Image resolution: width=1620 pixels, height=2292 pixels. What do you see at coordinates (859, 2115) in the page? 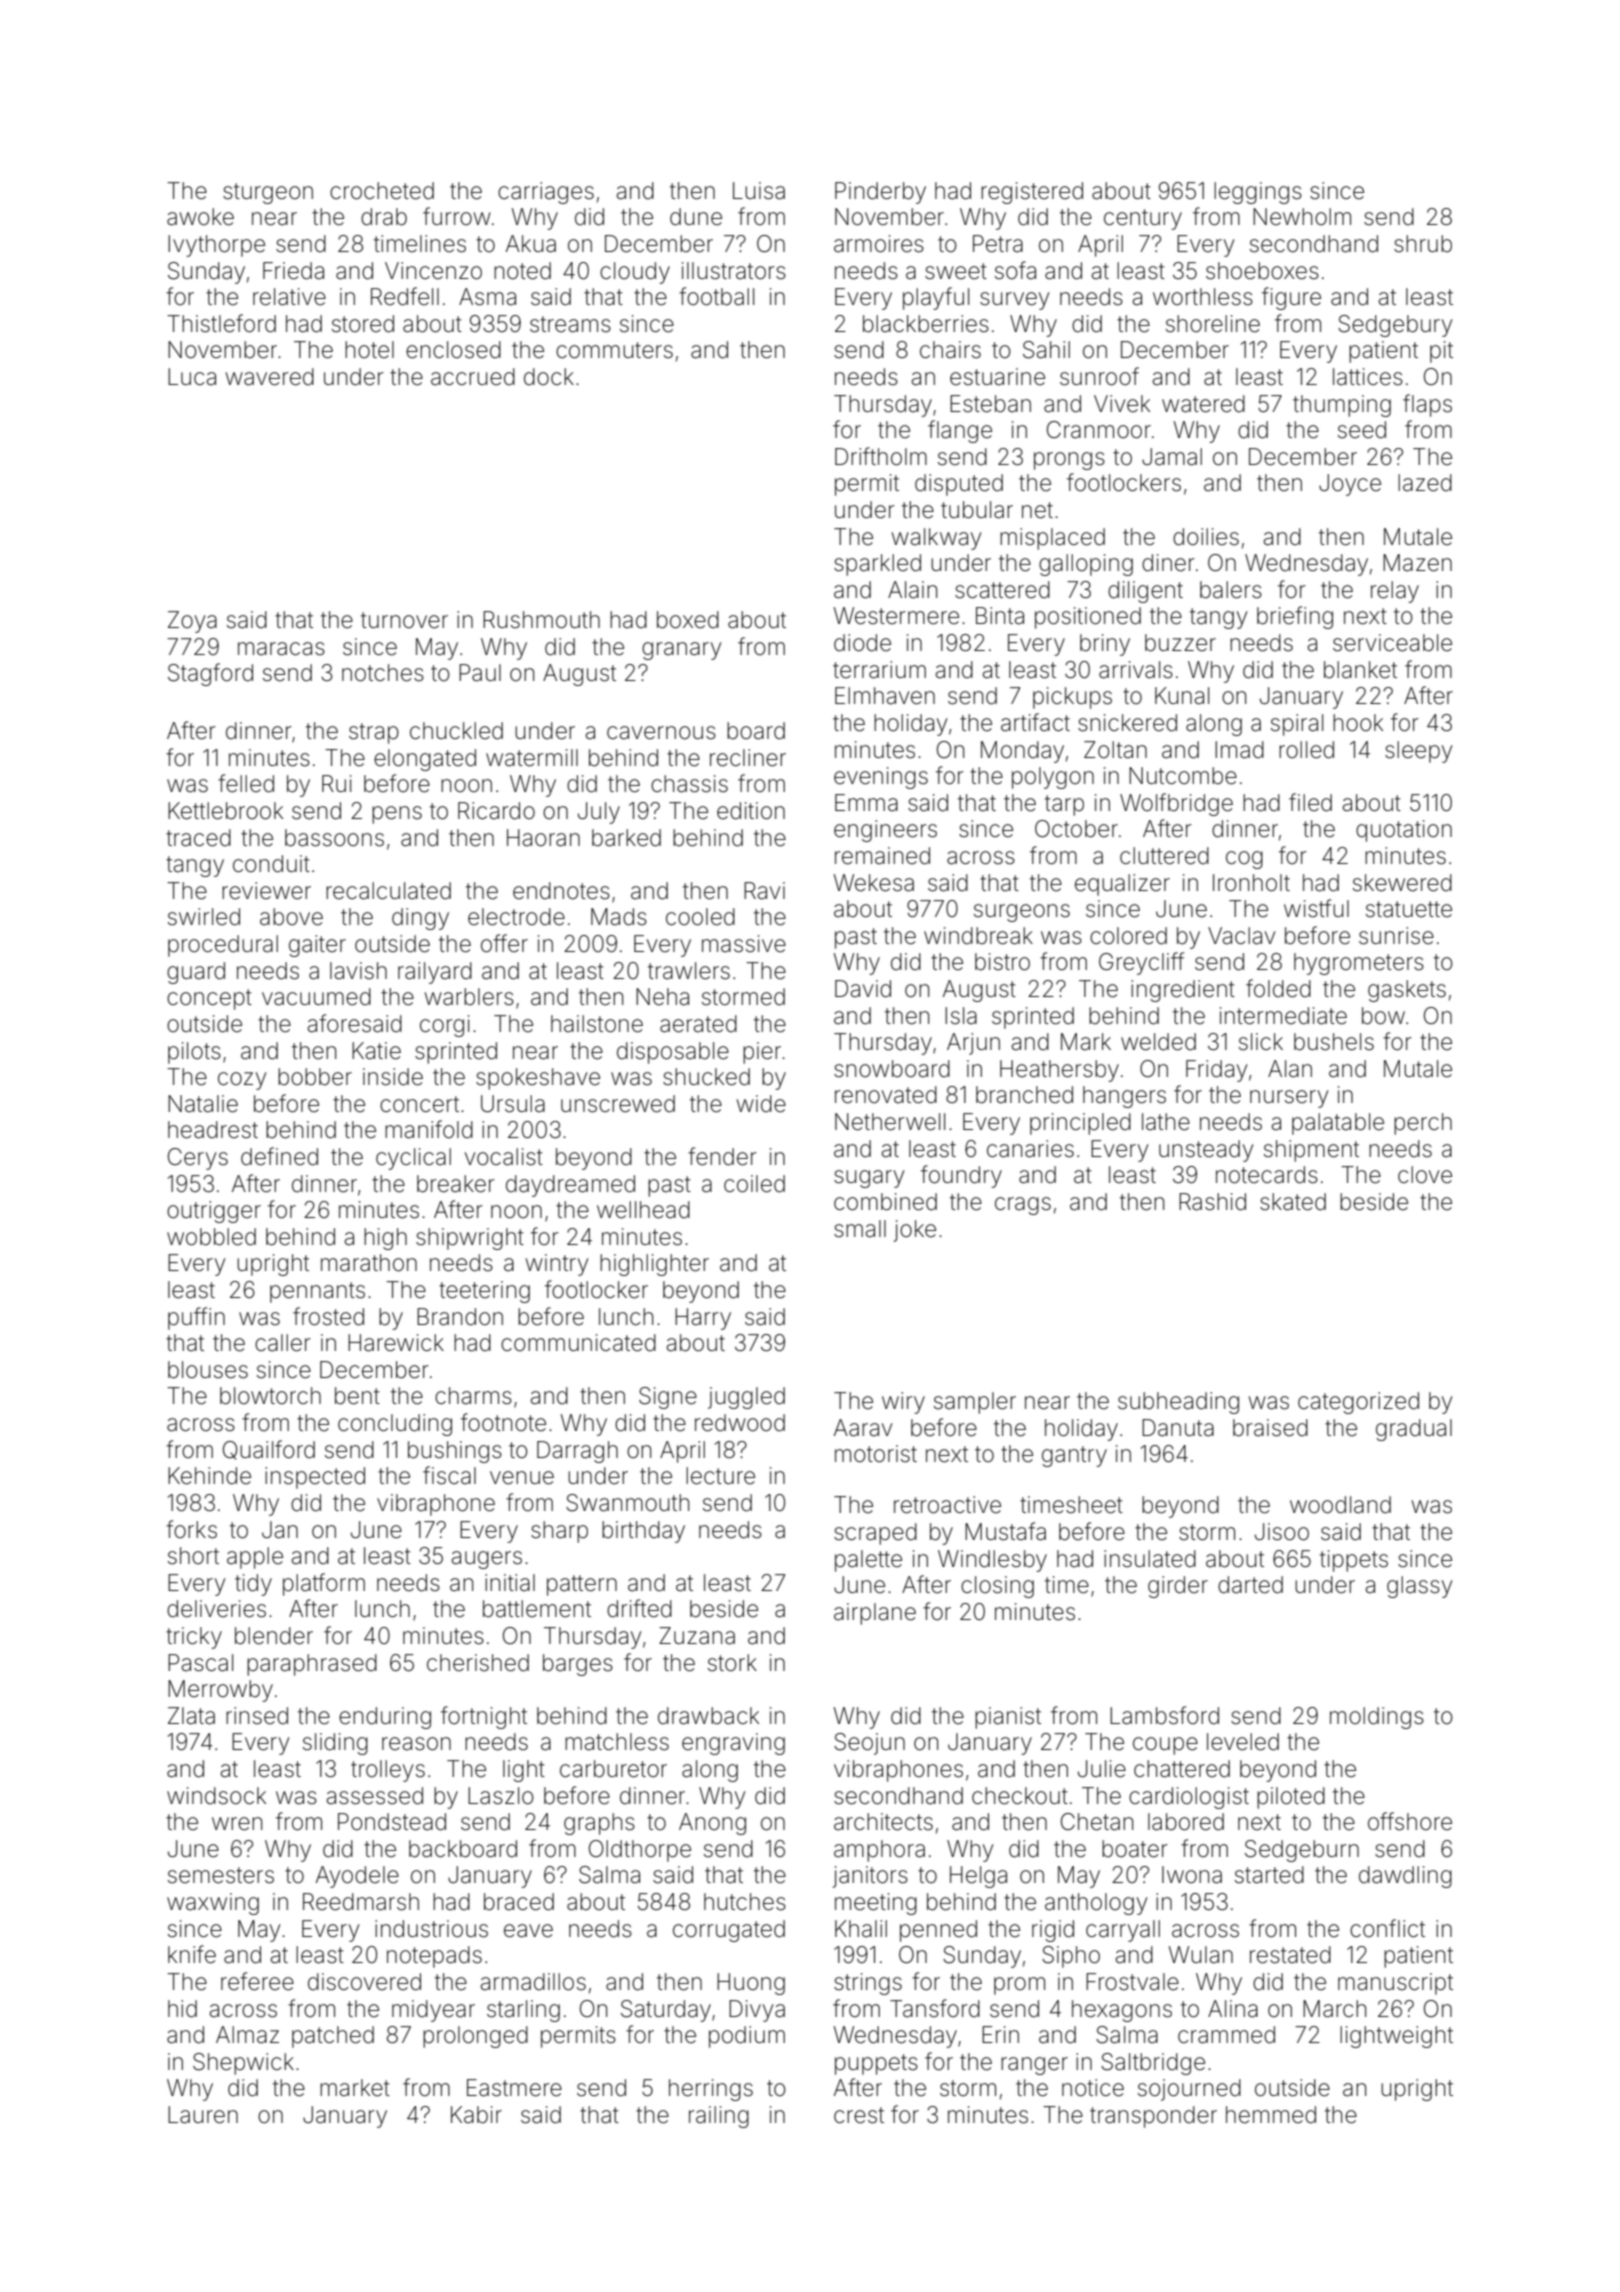
I see `crest` at bounding box center [859, 2115].
